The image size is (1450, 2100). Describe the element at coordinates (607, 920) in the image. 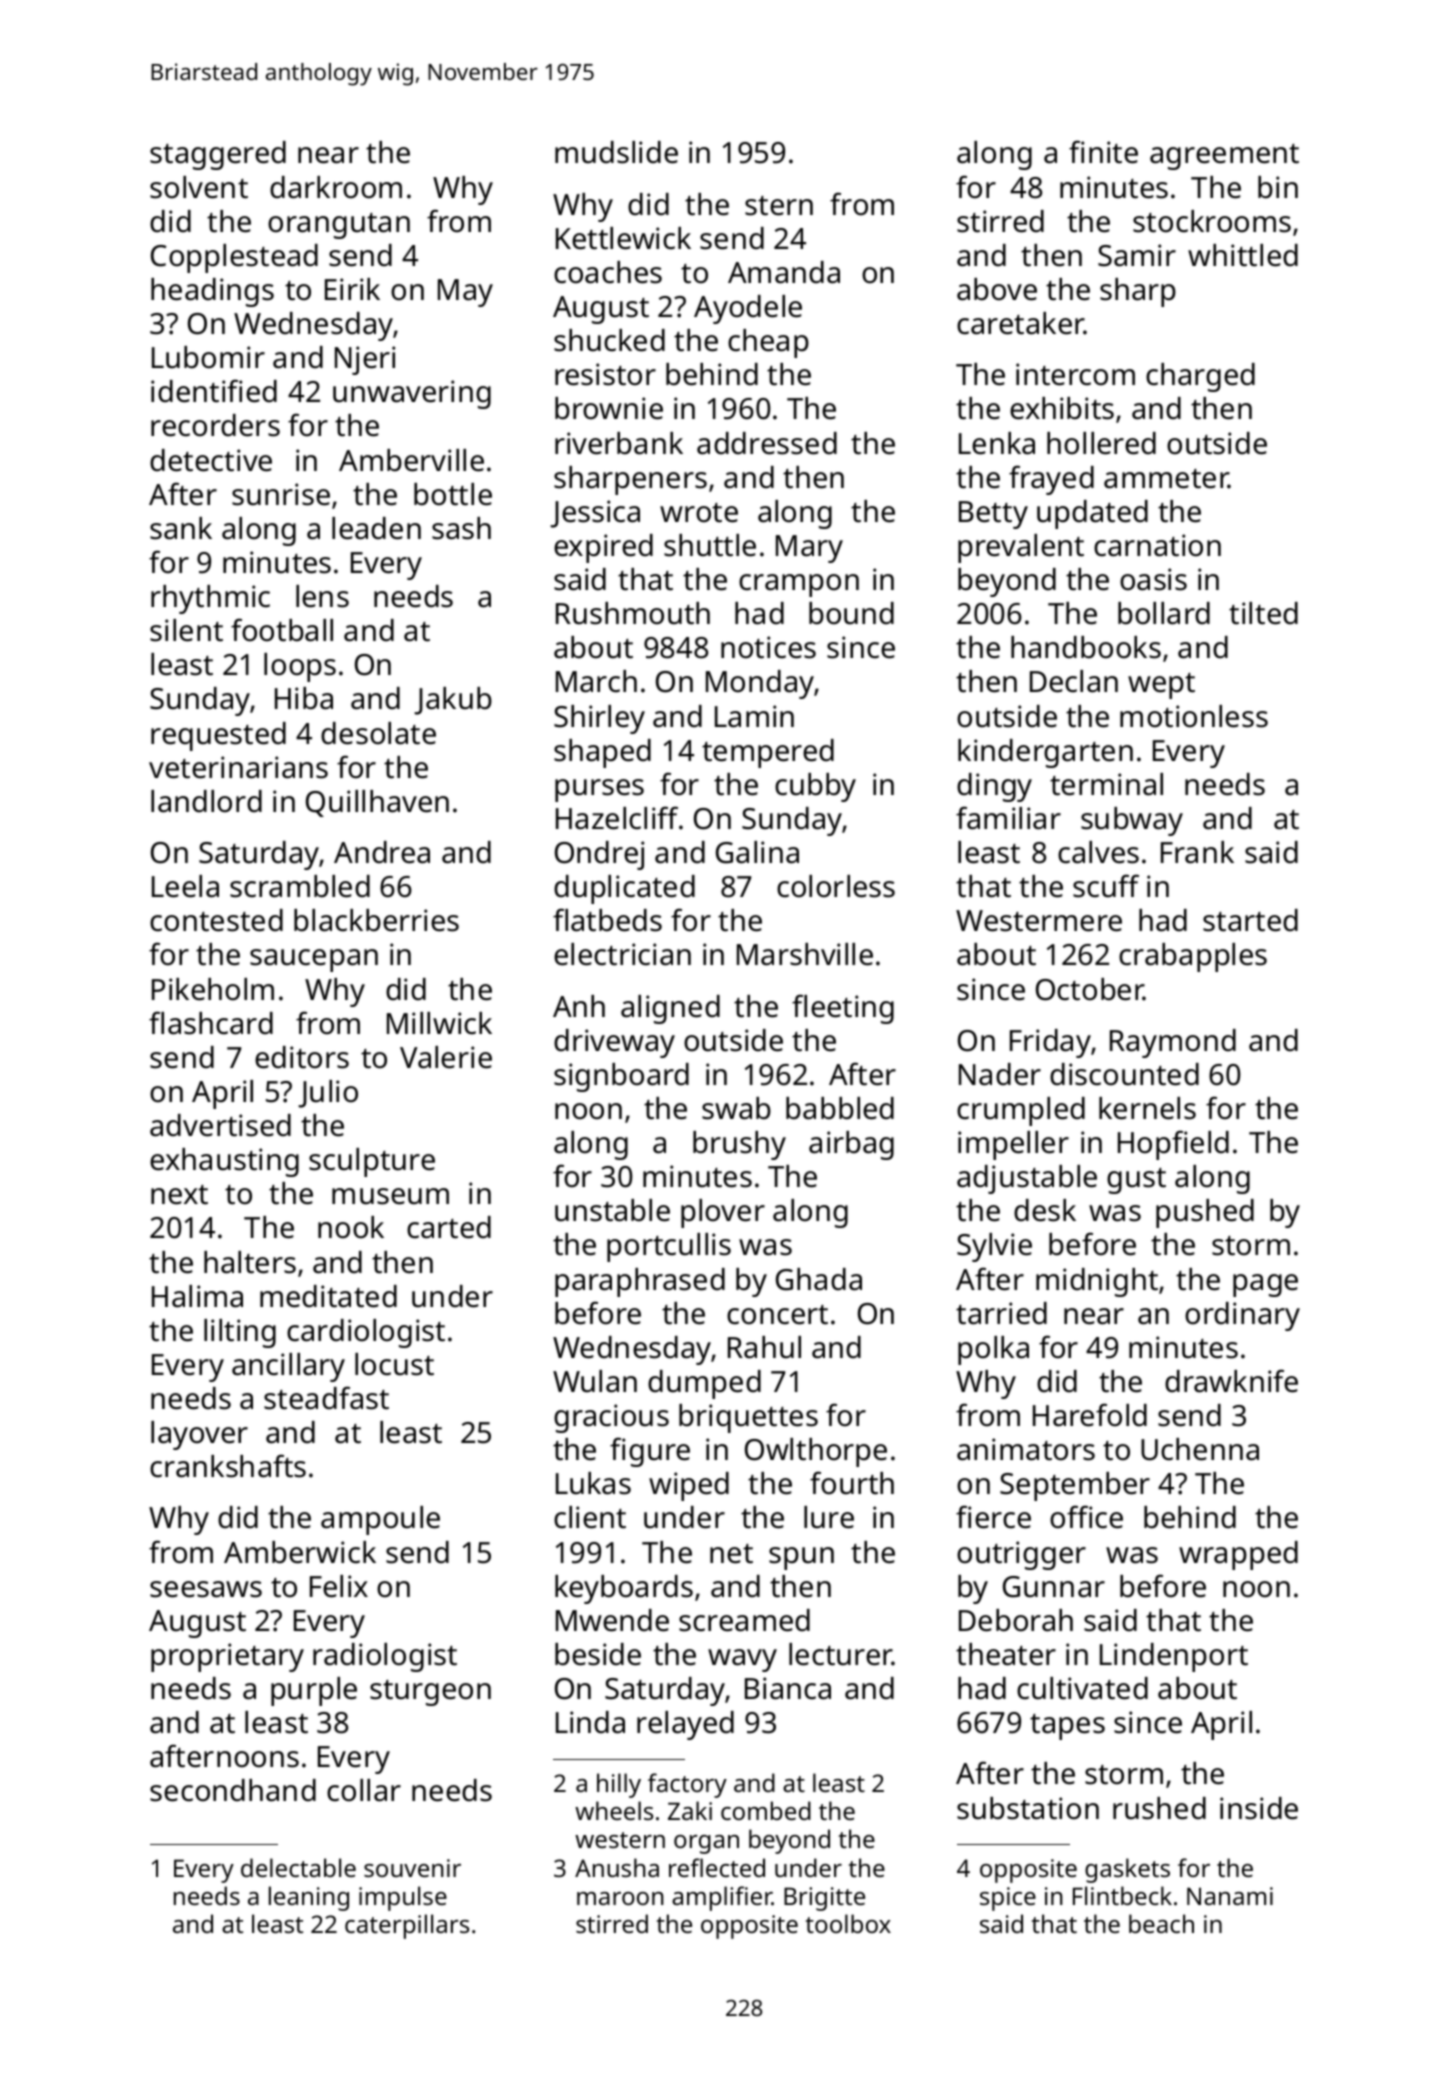

I see `flatbeds` at that location.
